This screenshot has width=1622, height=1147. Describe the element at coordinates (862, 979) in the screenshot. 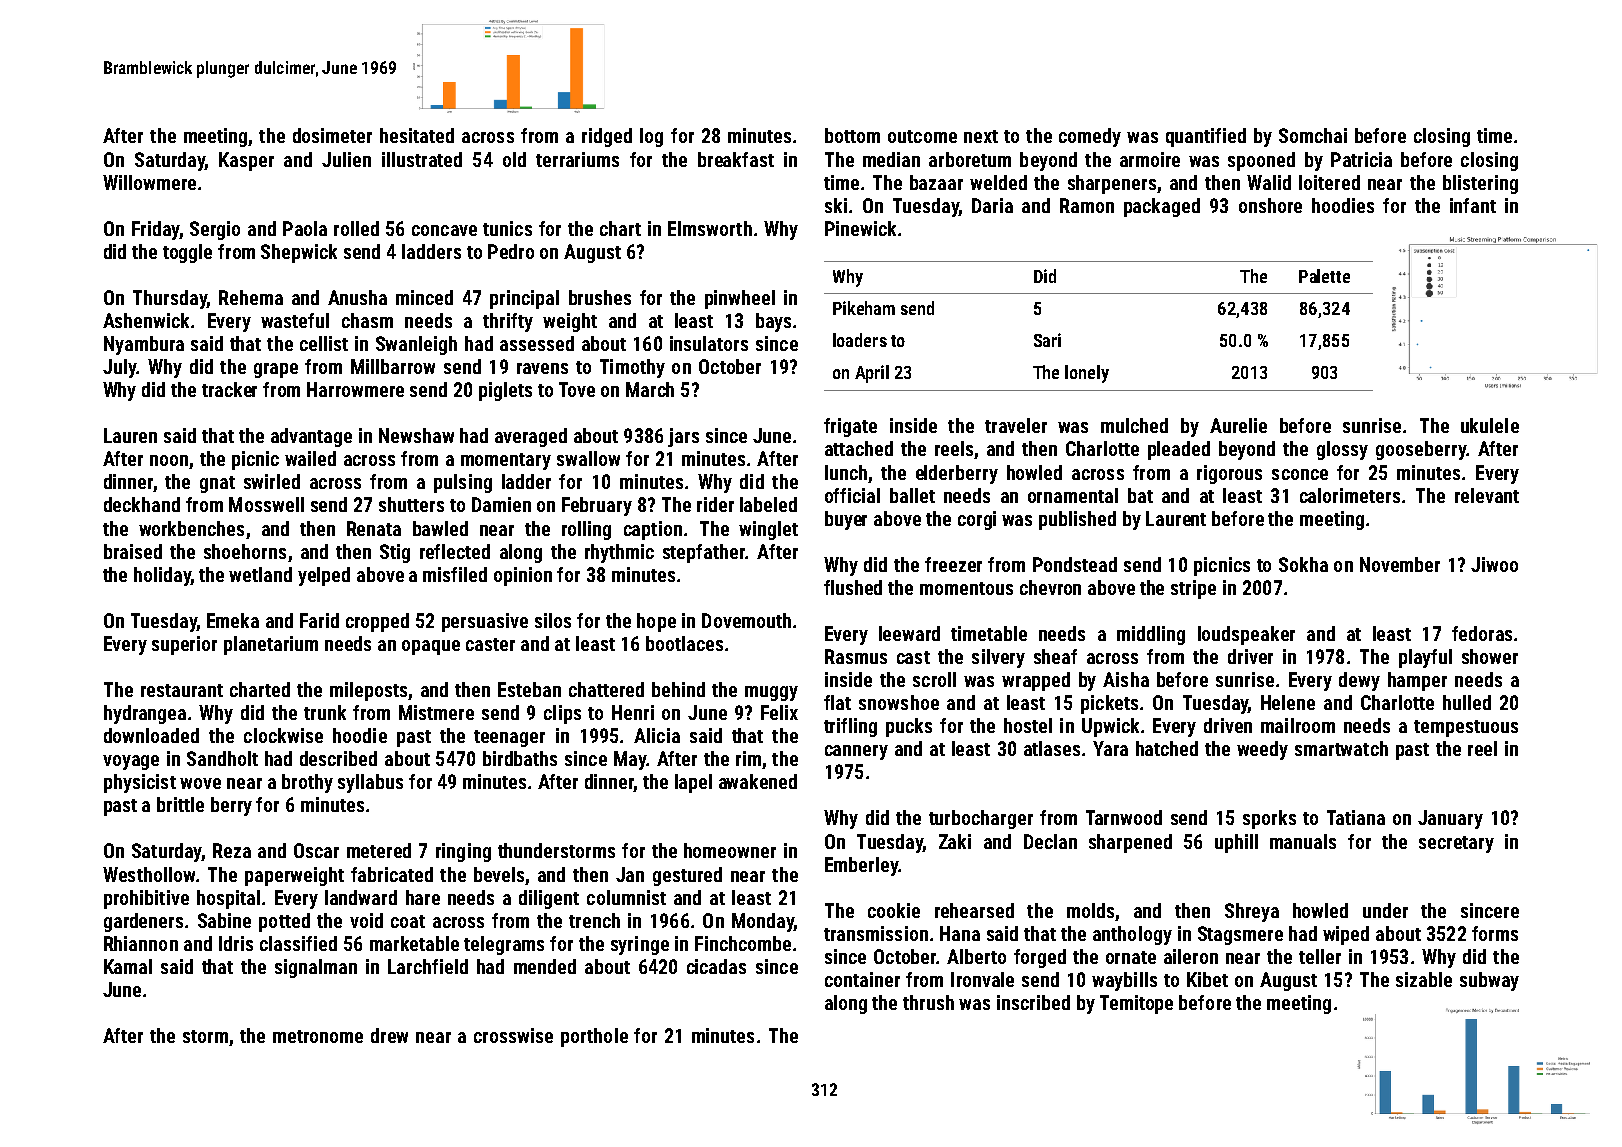

I see `container` at that location.
